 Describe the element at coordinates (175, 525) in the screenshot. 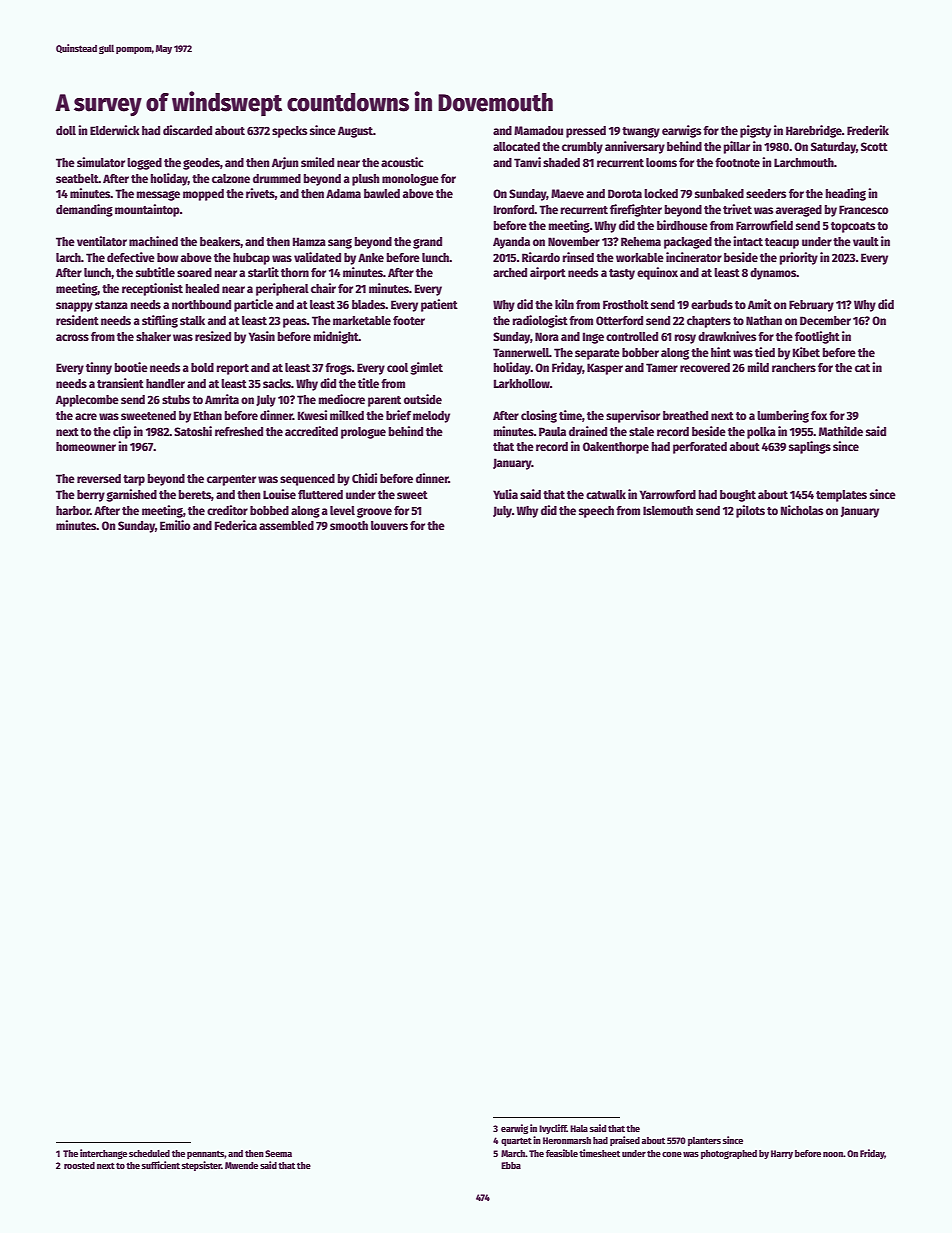

I see `Emilio` at that location.
